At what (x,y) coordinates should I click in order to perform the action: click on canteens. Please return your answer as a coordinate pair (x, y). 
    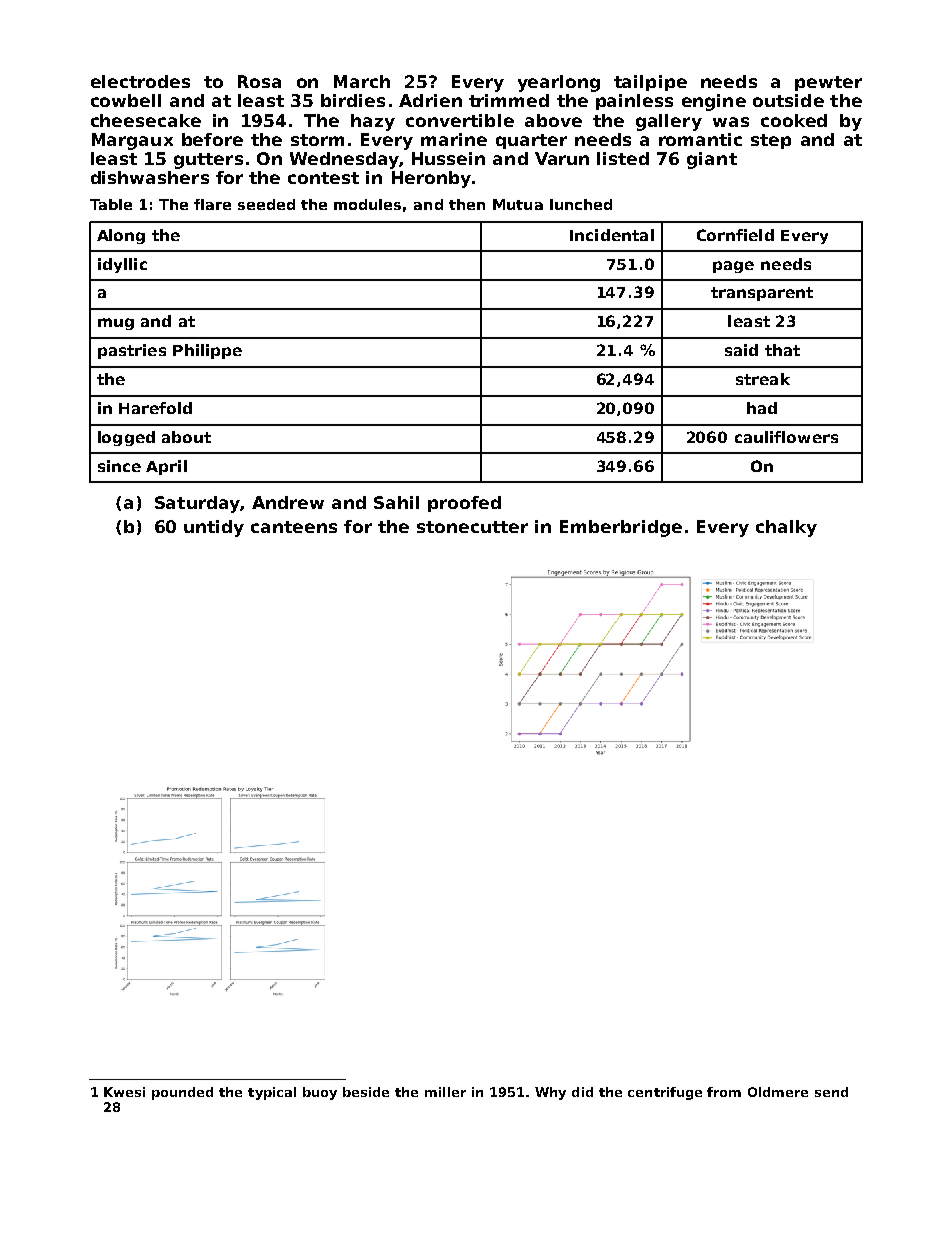
    Looking at the image, I should click on (294, 527).
